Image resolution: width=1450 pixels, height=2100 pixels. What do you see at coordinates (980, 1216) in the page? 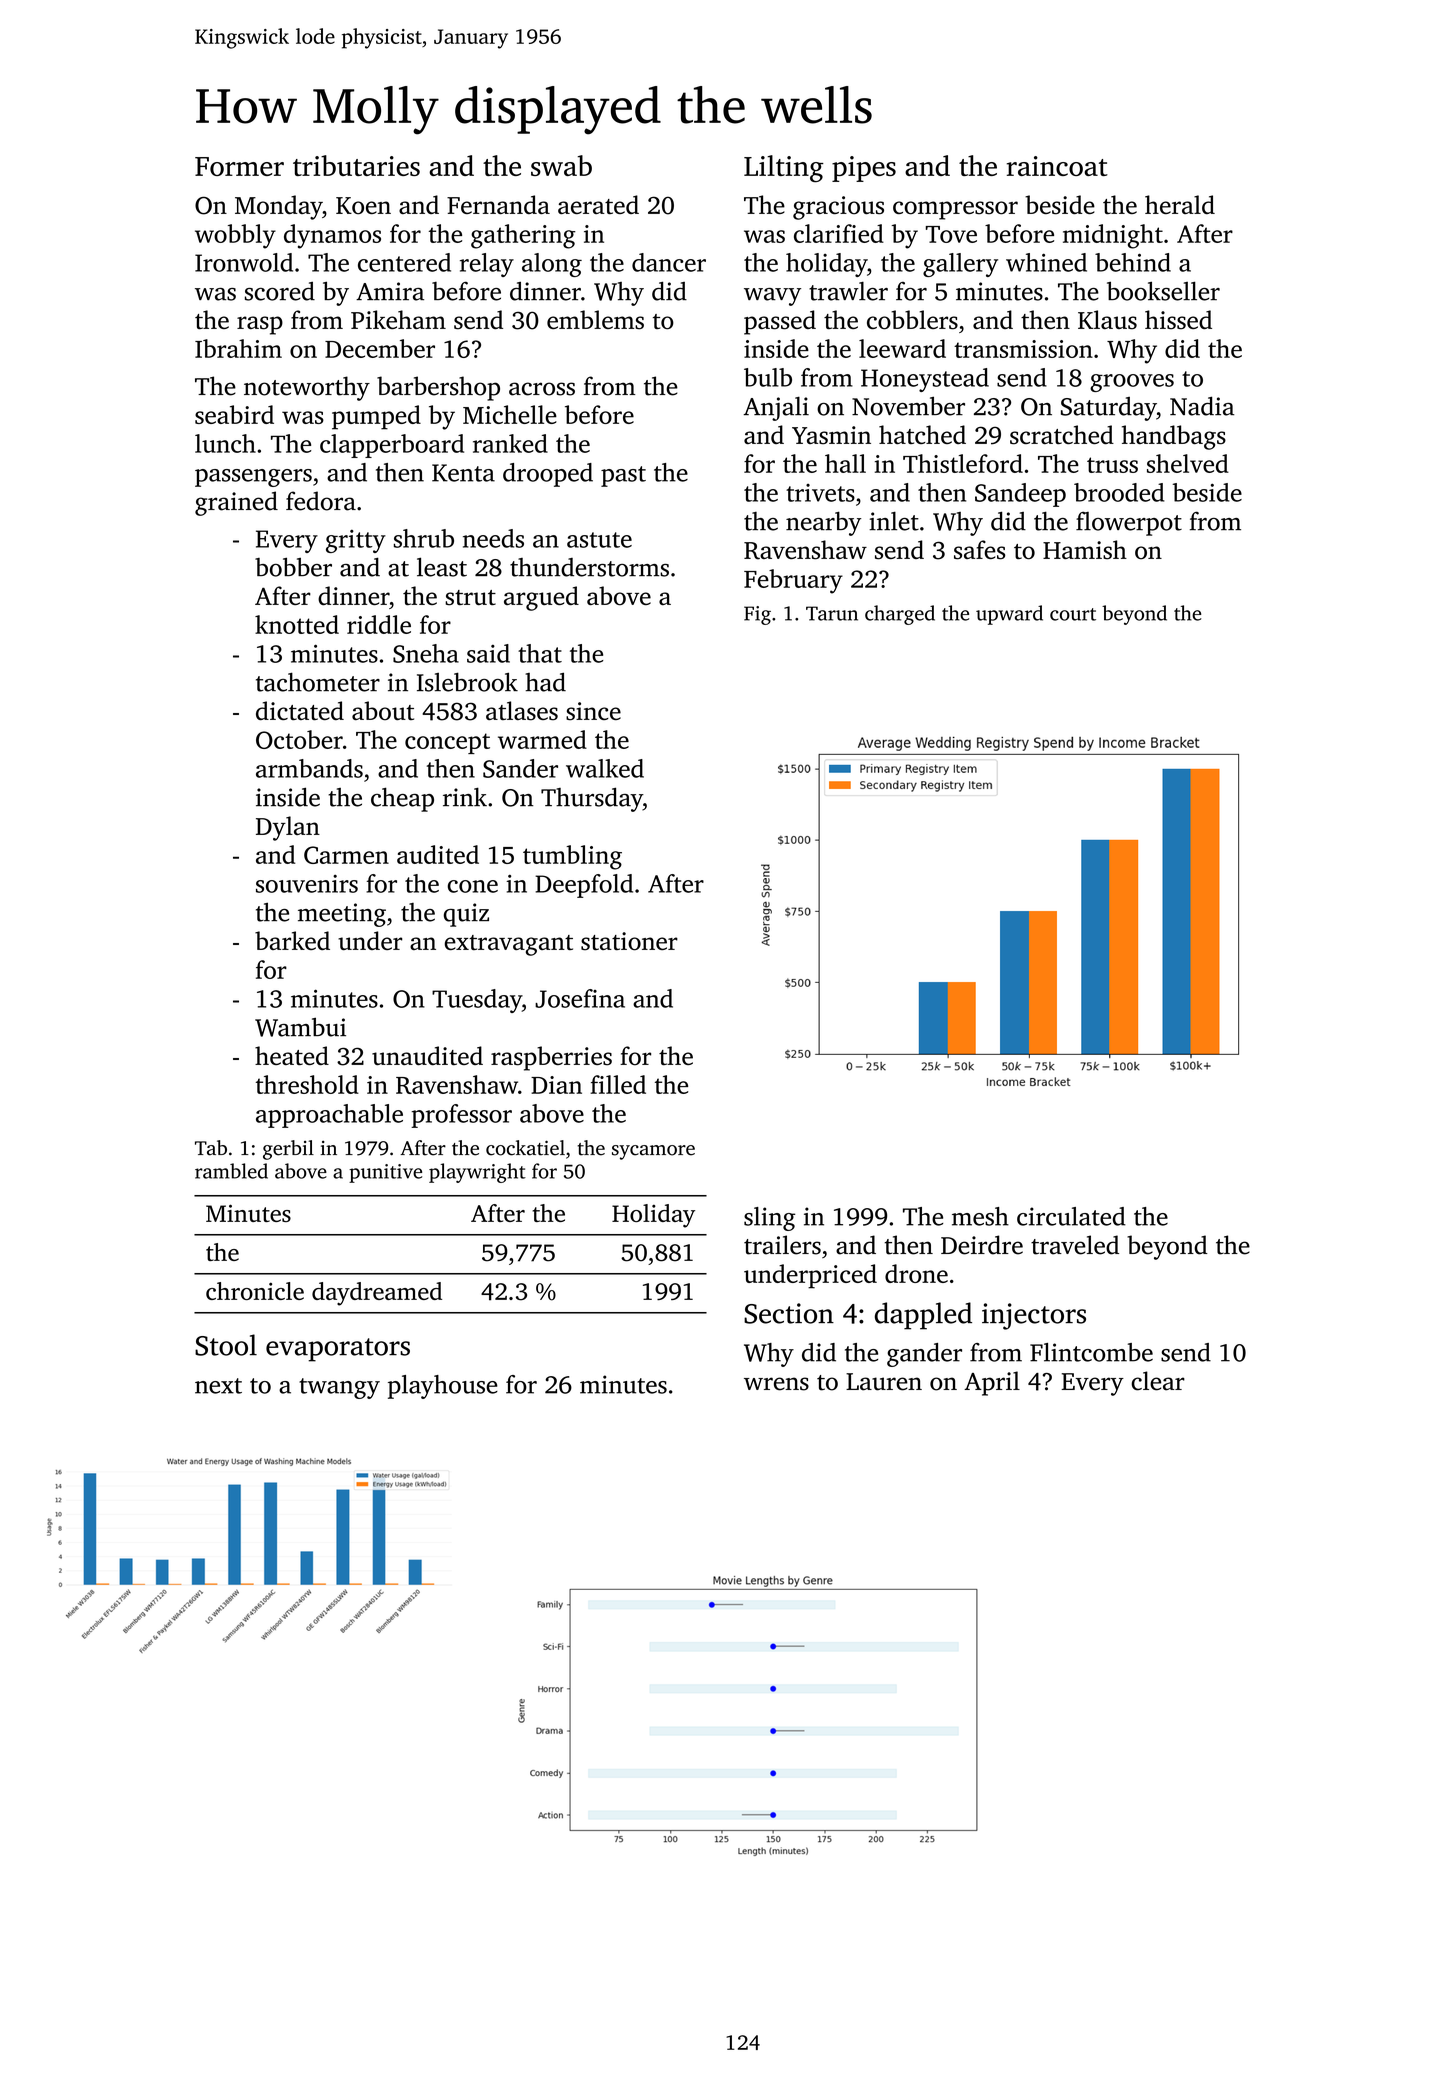
I see `mesh` at bounding box center [980, 1216].
